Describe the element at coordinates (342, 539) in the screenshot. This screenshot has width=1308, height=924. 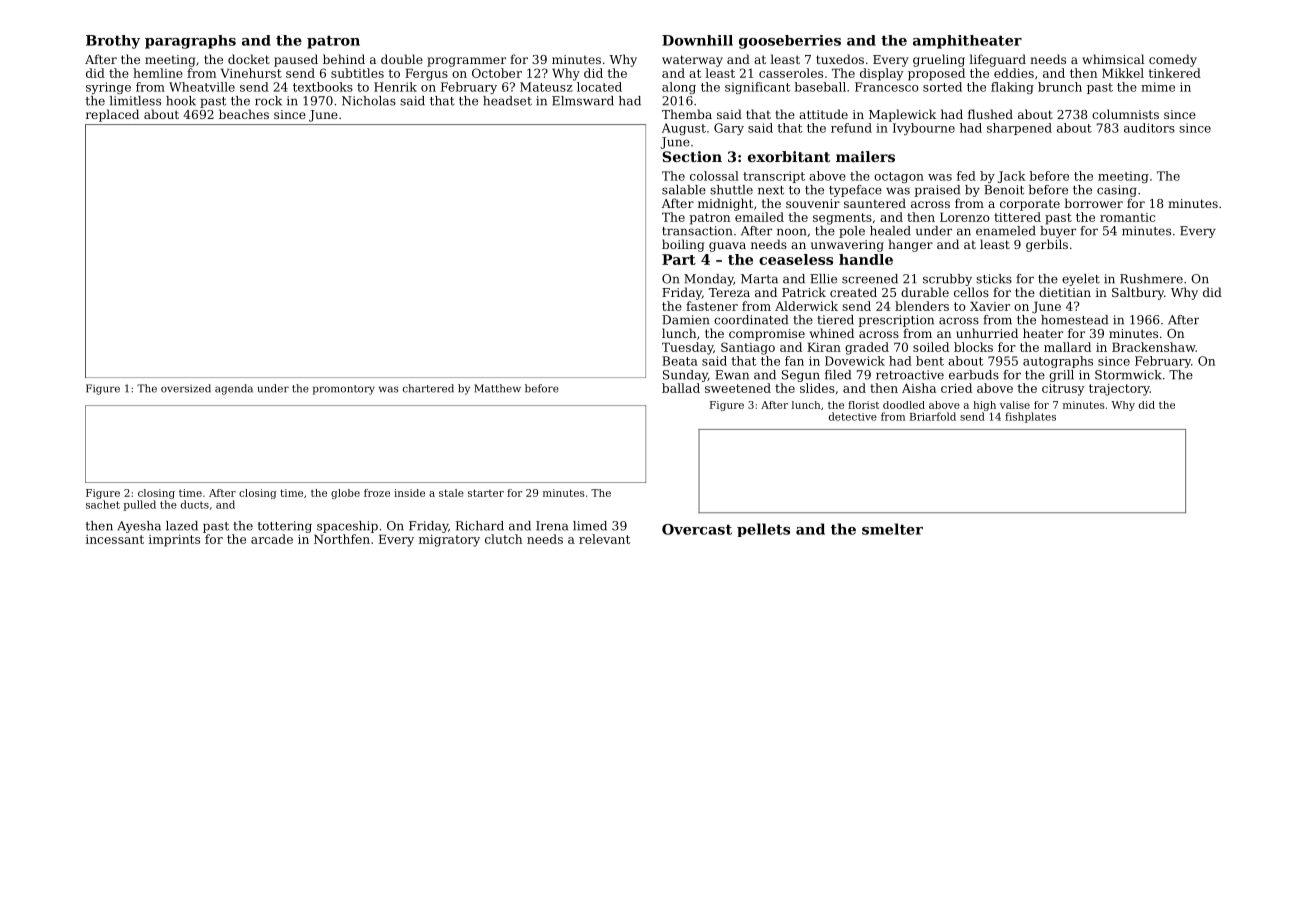
I see `Northfen` at that location.
